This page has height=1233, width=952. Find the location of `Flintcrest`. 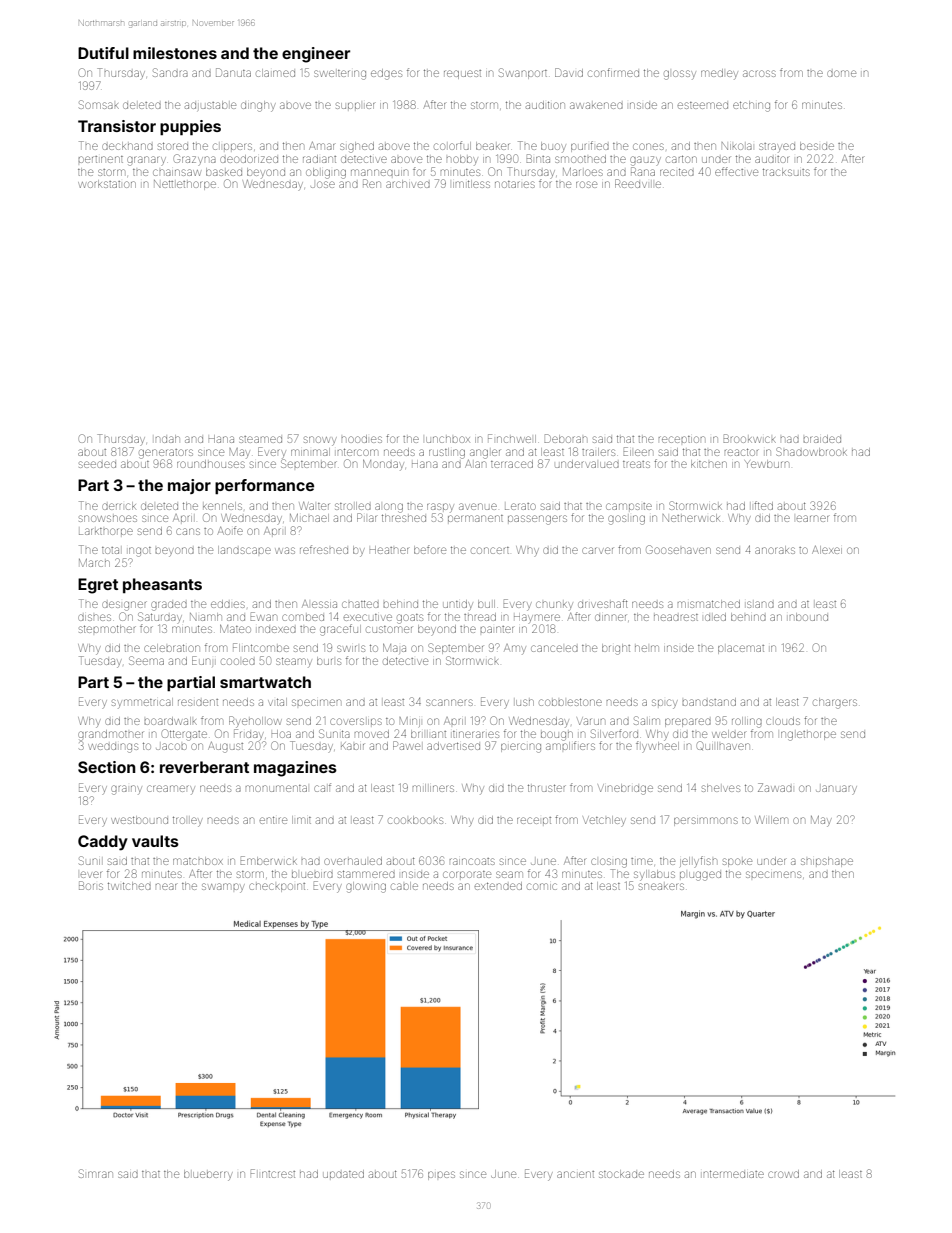

Flintcrest is located at coordinates (273, 1173).
